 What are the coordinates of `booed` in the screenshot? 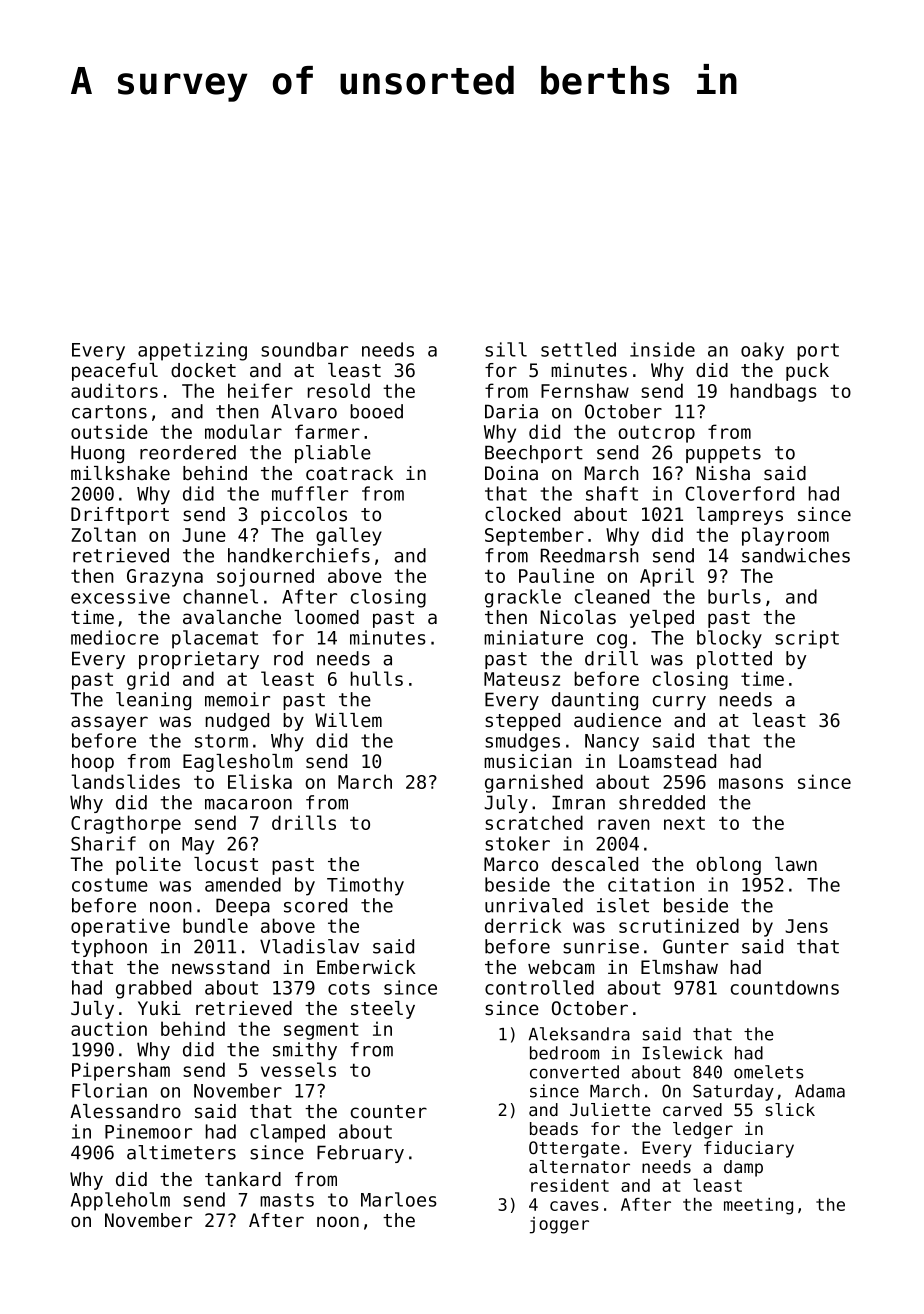 It's located at (376, 411).
